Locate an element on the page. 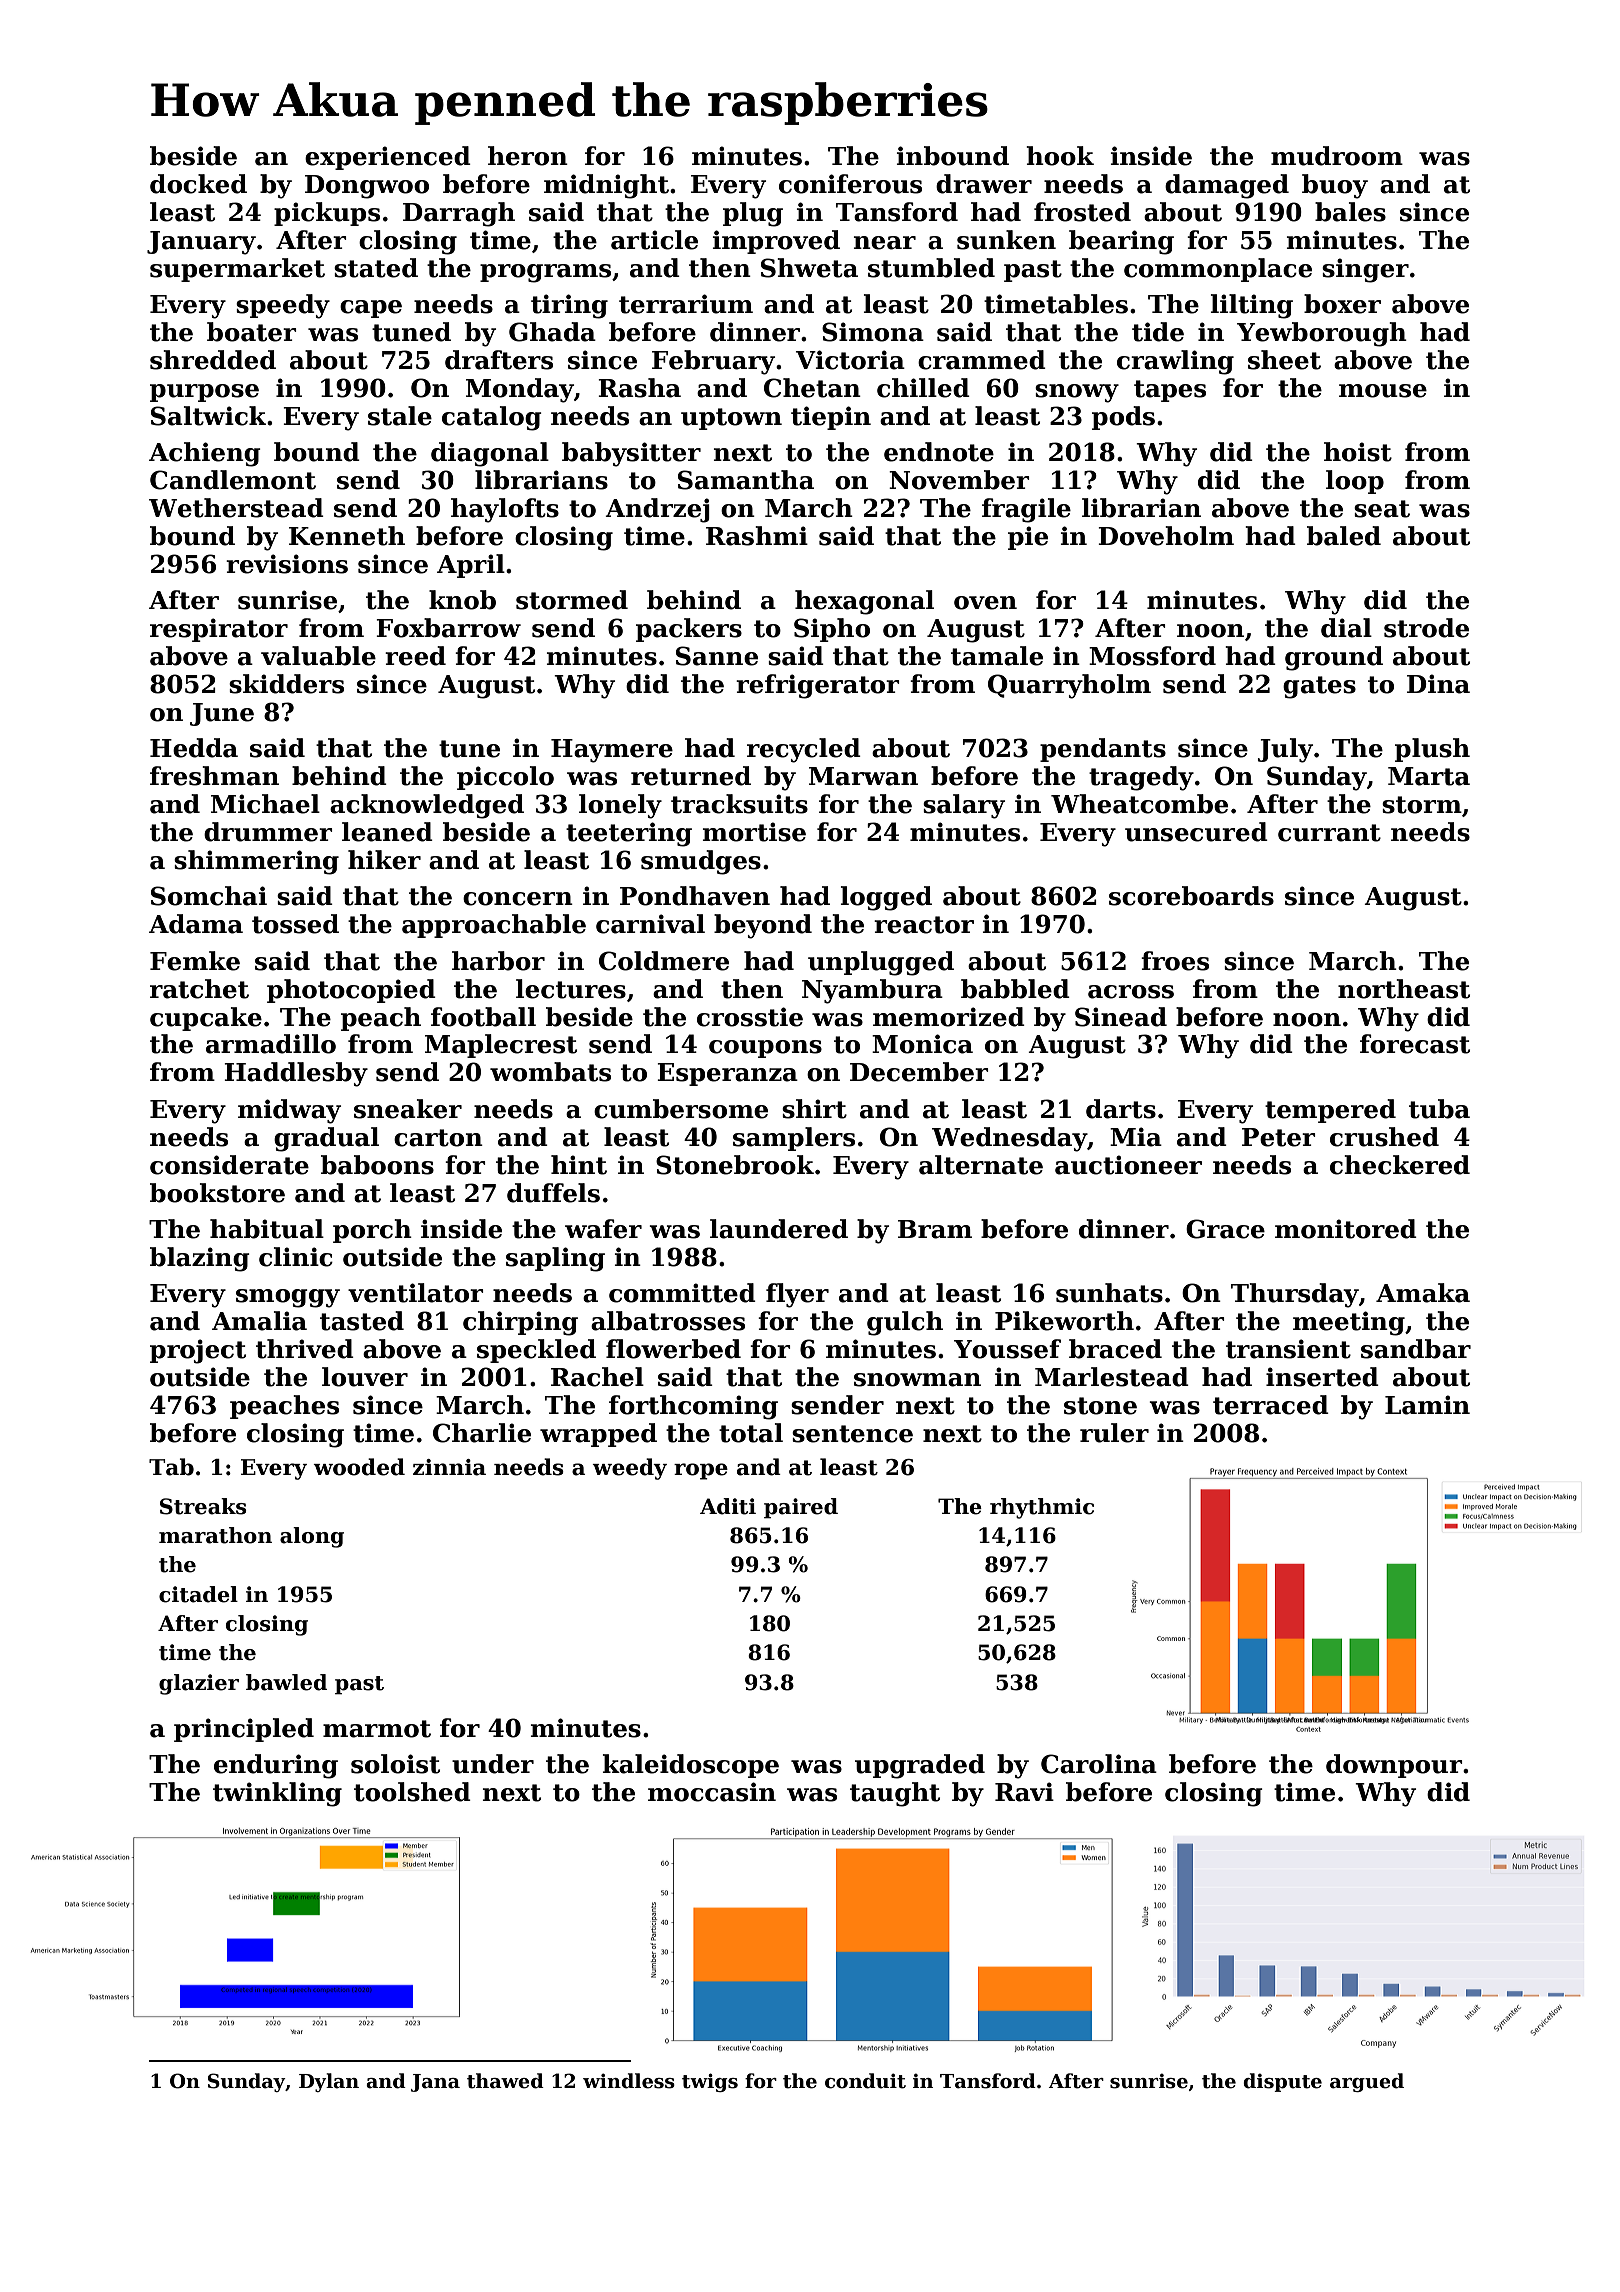  sentence is located at coordinates (852, 1434).
